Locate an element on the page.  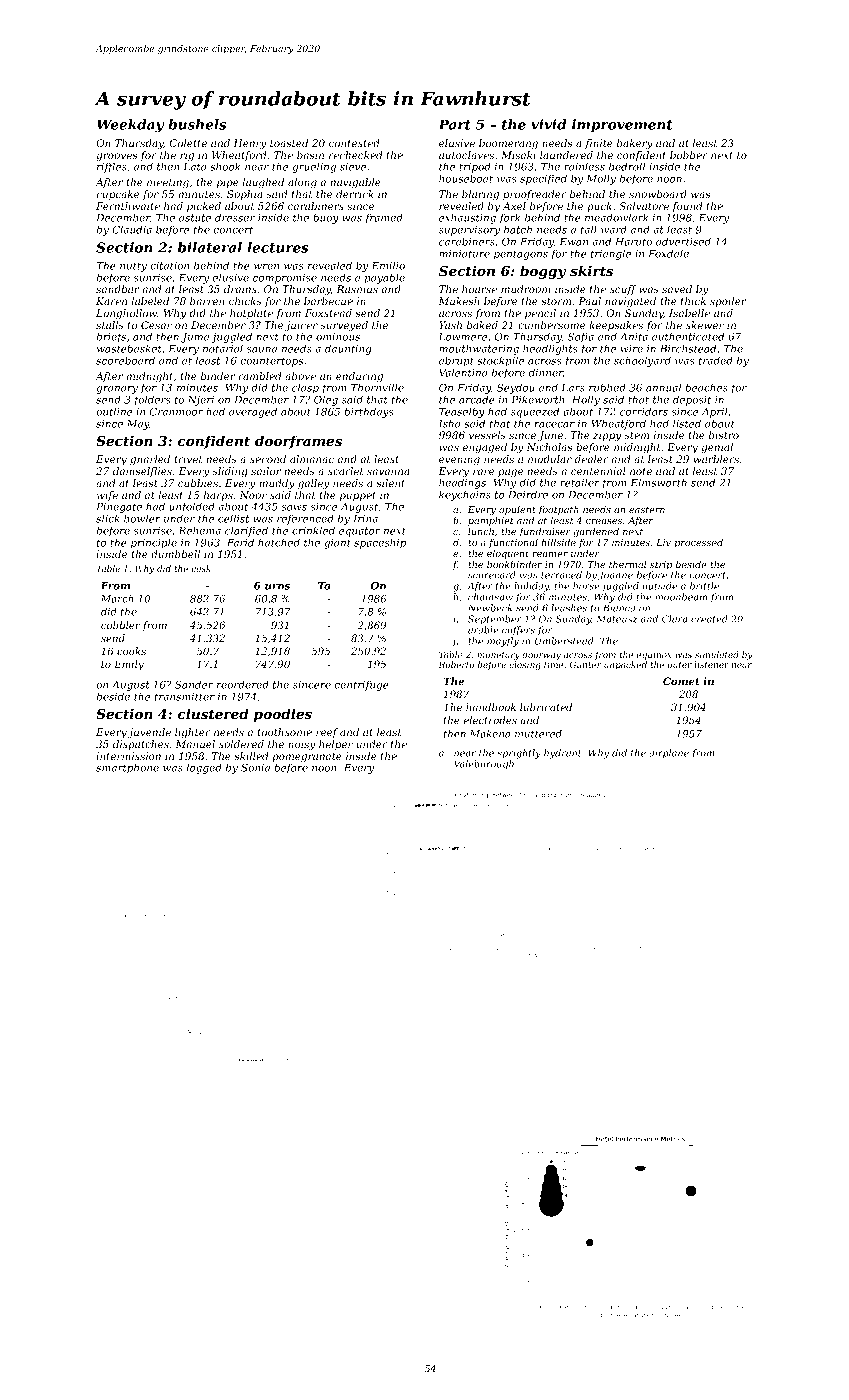
damselflies is located at coordinates (142, 472).
